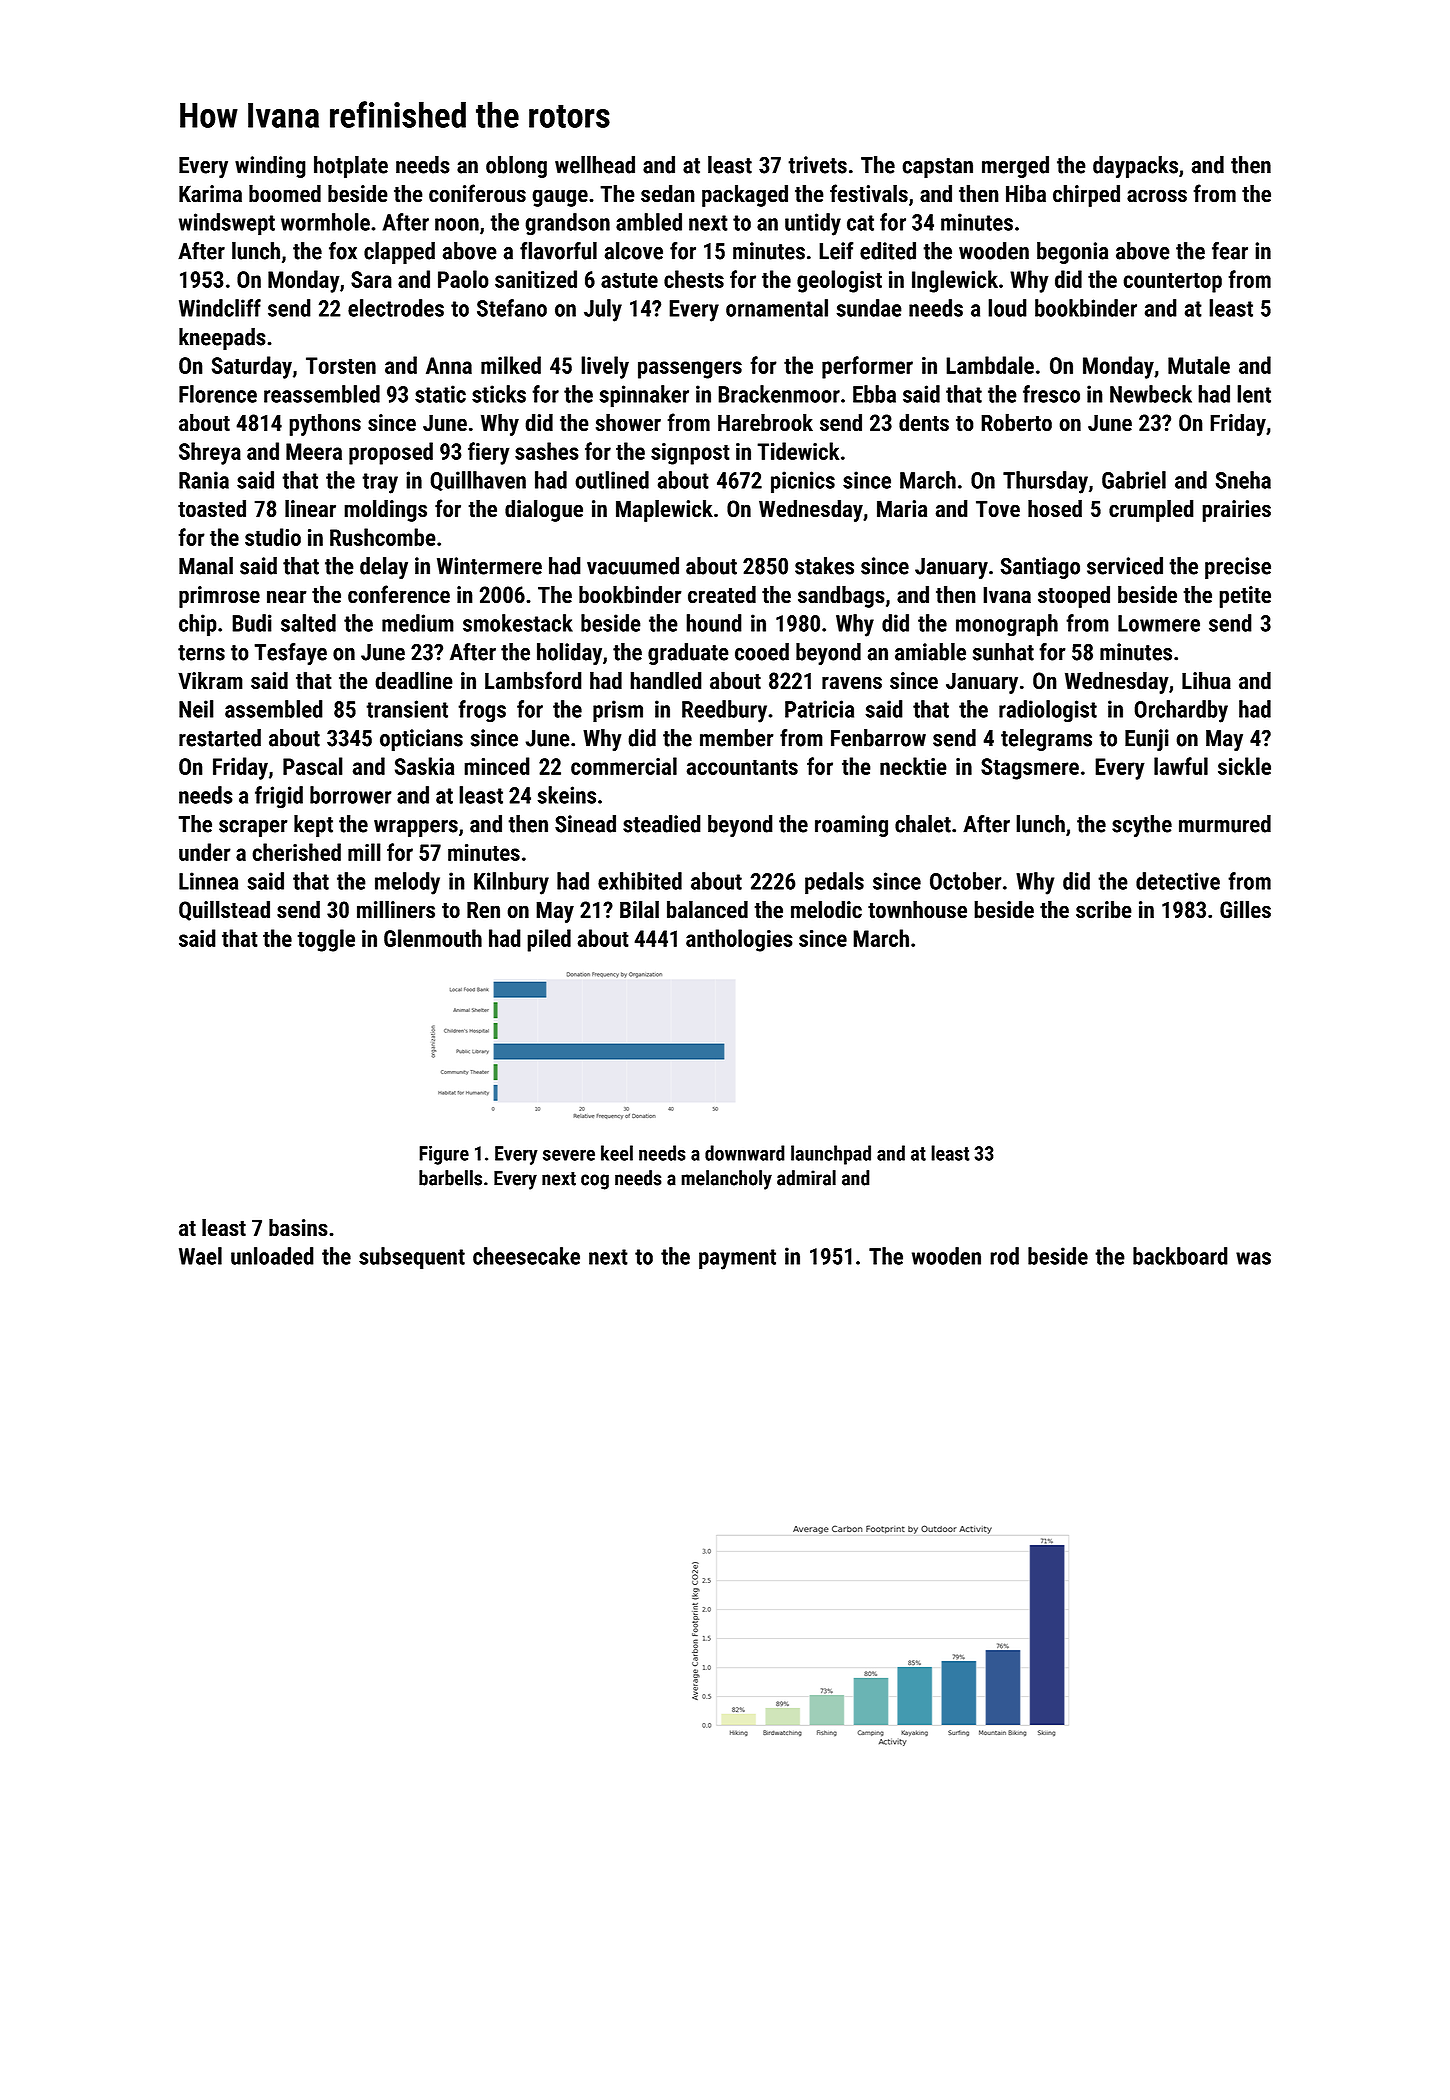  I want to click on Torsten, so click(341, 365).
